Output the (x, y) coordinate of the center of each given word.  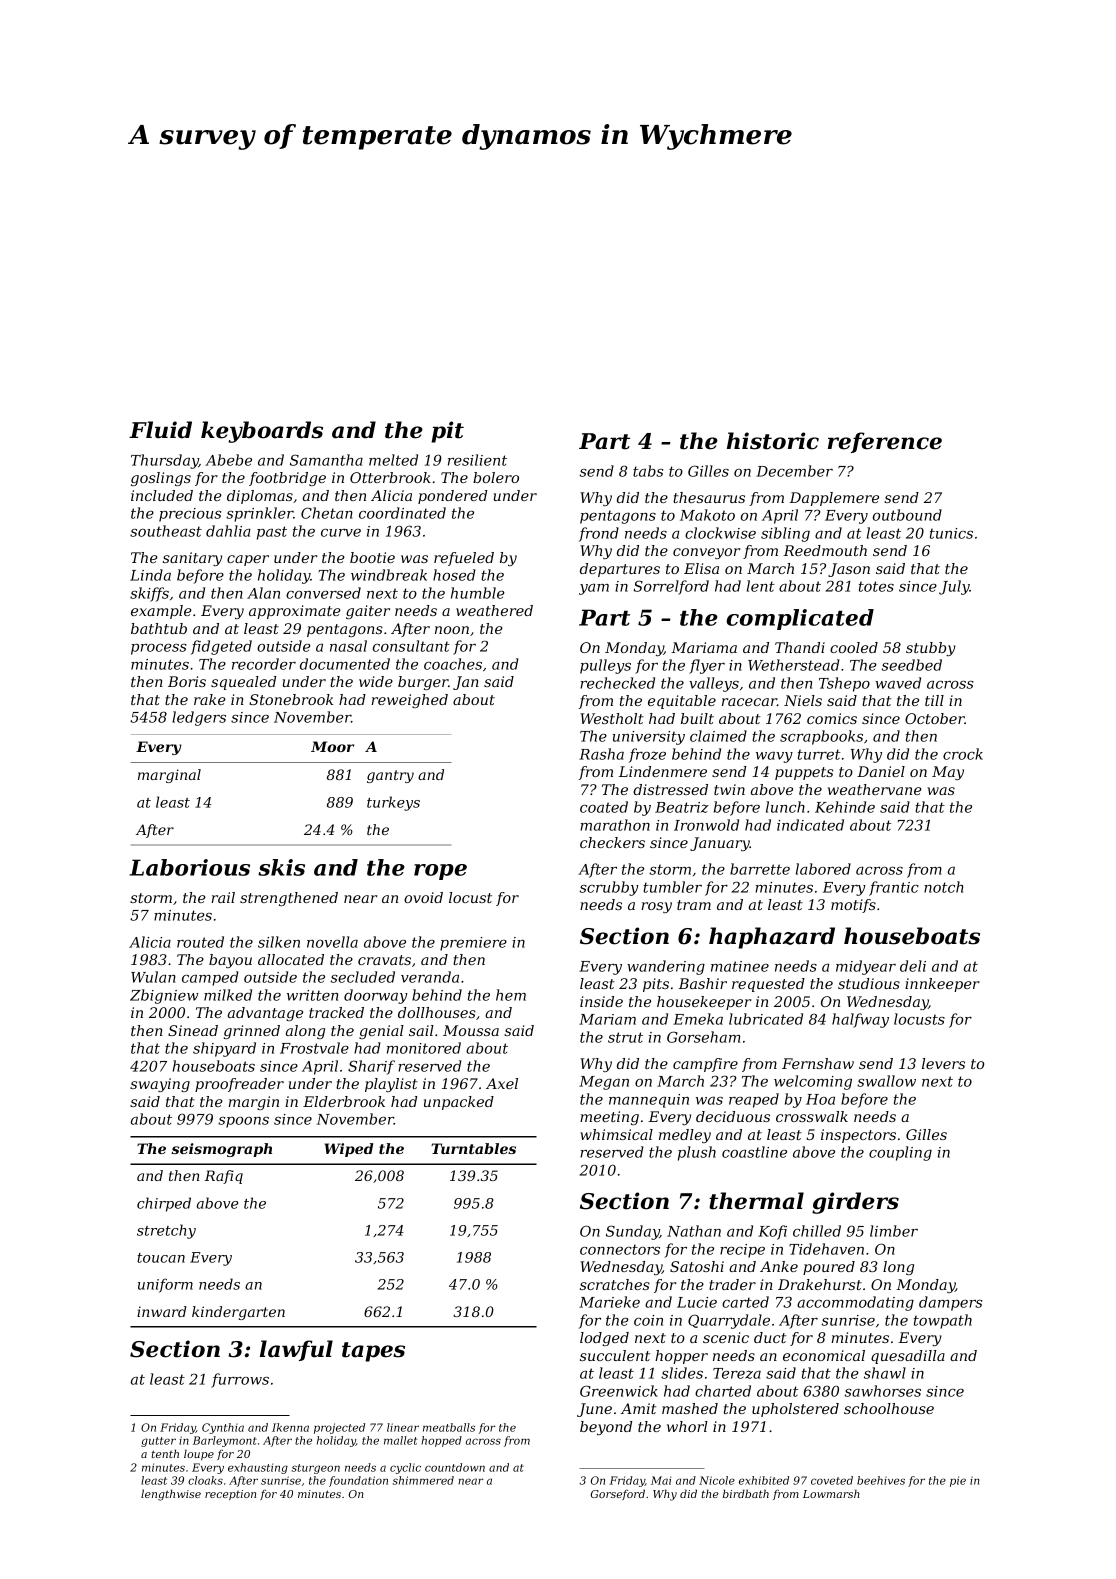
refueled (464, 559)
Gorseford (618, 1494)
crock (963, 754)
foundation (358, 1481)
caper (248, 560)
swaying (160, 1085)
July (954, 587)
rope (440, 872)
